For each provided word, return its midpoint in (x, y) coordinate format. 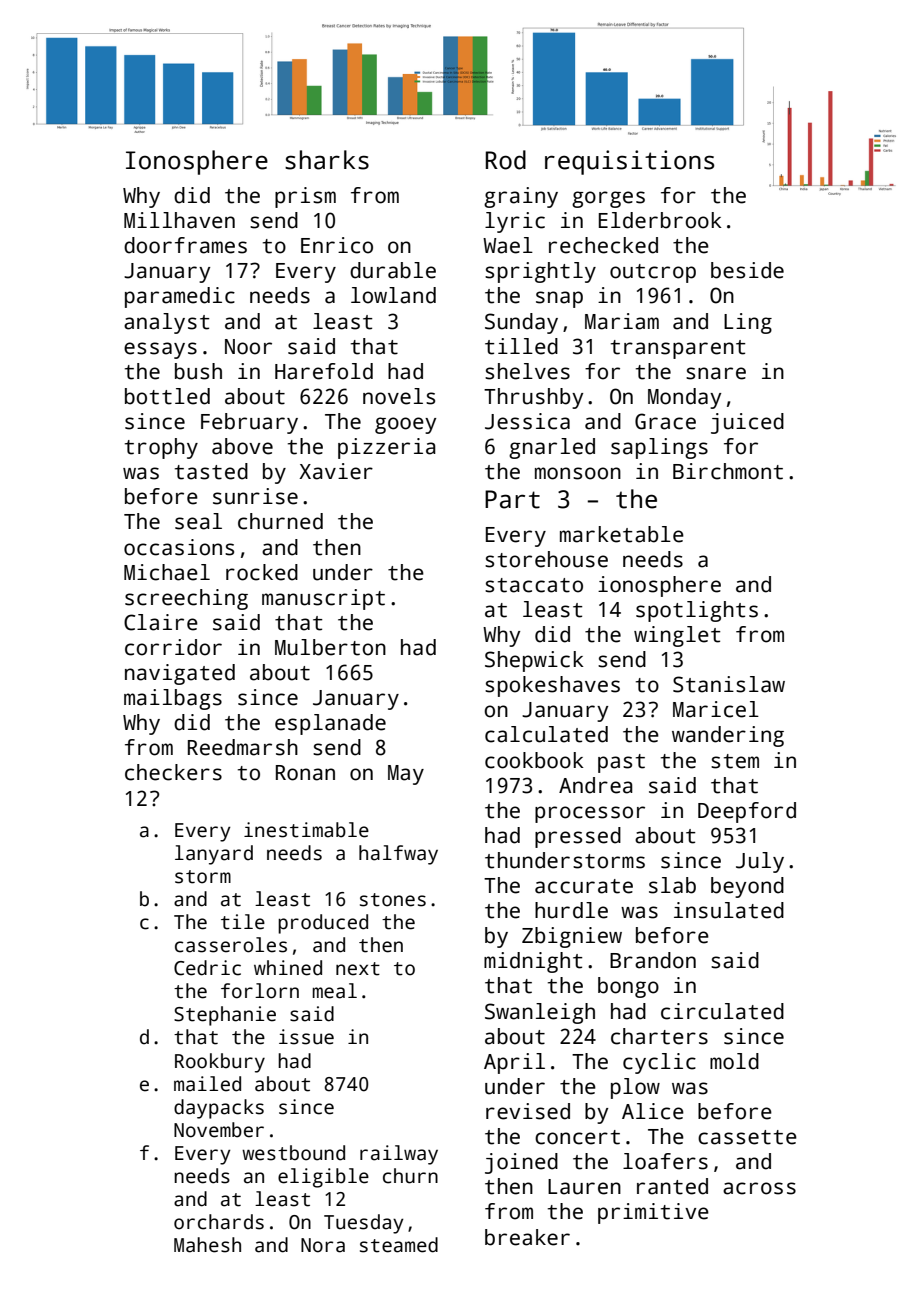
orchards (219, 1222)
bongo (628, 987)
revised (528, 1111)
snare (716, 373)
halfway (398, 855)
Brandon (653, 960)
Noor (248, 347)
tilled (521, 346)
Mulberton (330, 647)
